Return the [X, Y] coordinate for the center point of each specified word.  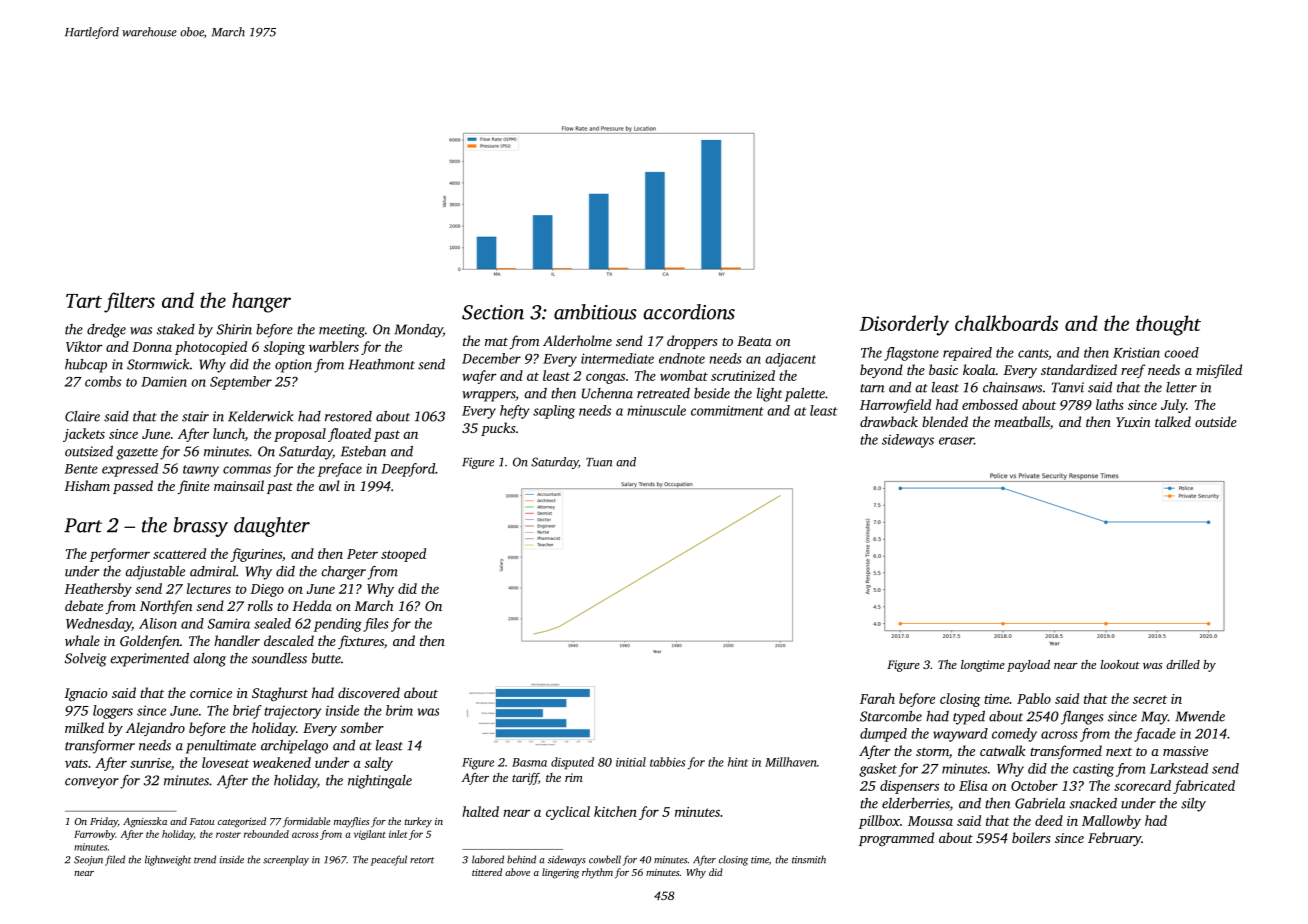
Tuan [599, 462]
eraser [956, 441]
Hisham [87, 485]
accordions [689, 312]
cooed [1181, 352]
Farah [877, 698]
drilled [1183, 664]
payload [1028, 666]
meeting [342, 331]
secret [1150, 699]
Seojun [88, 861]
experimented [149, 660]
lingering [560, 873]
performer [120, 555]
